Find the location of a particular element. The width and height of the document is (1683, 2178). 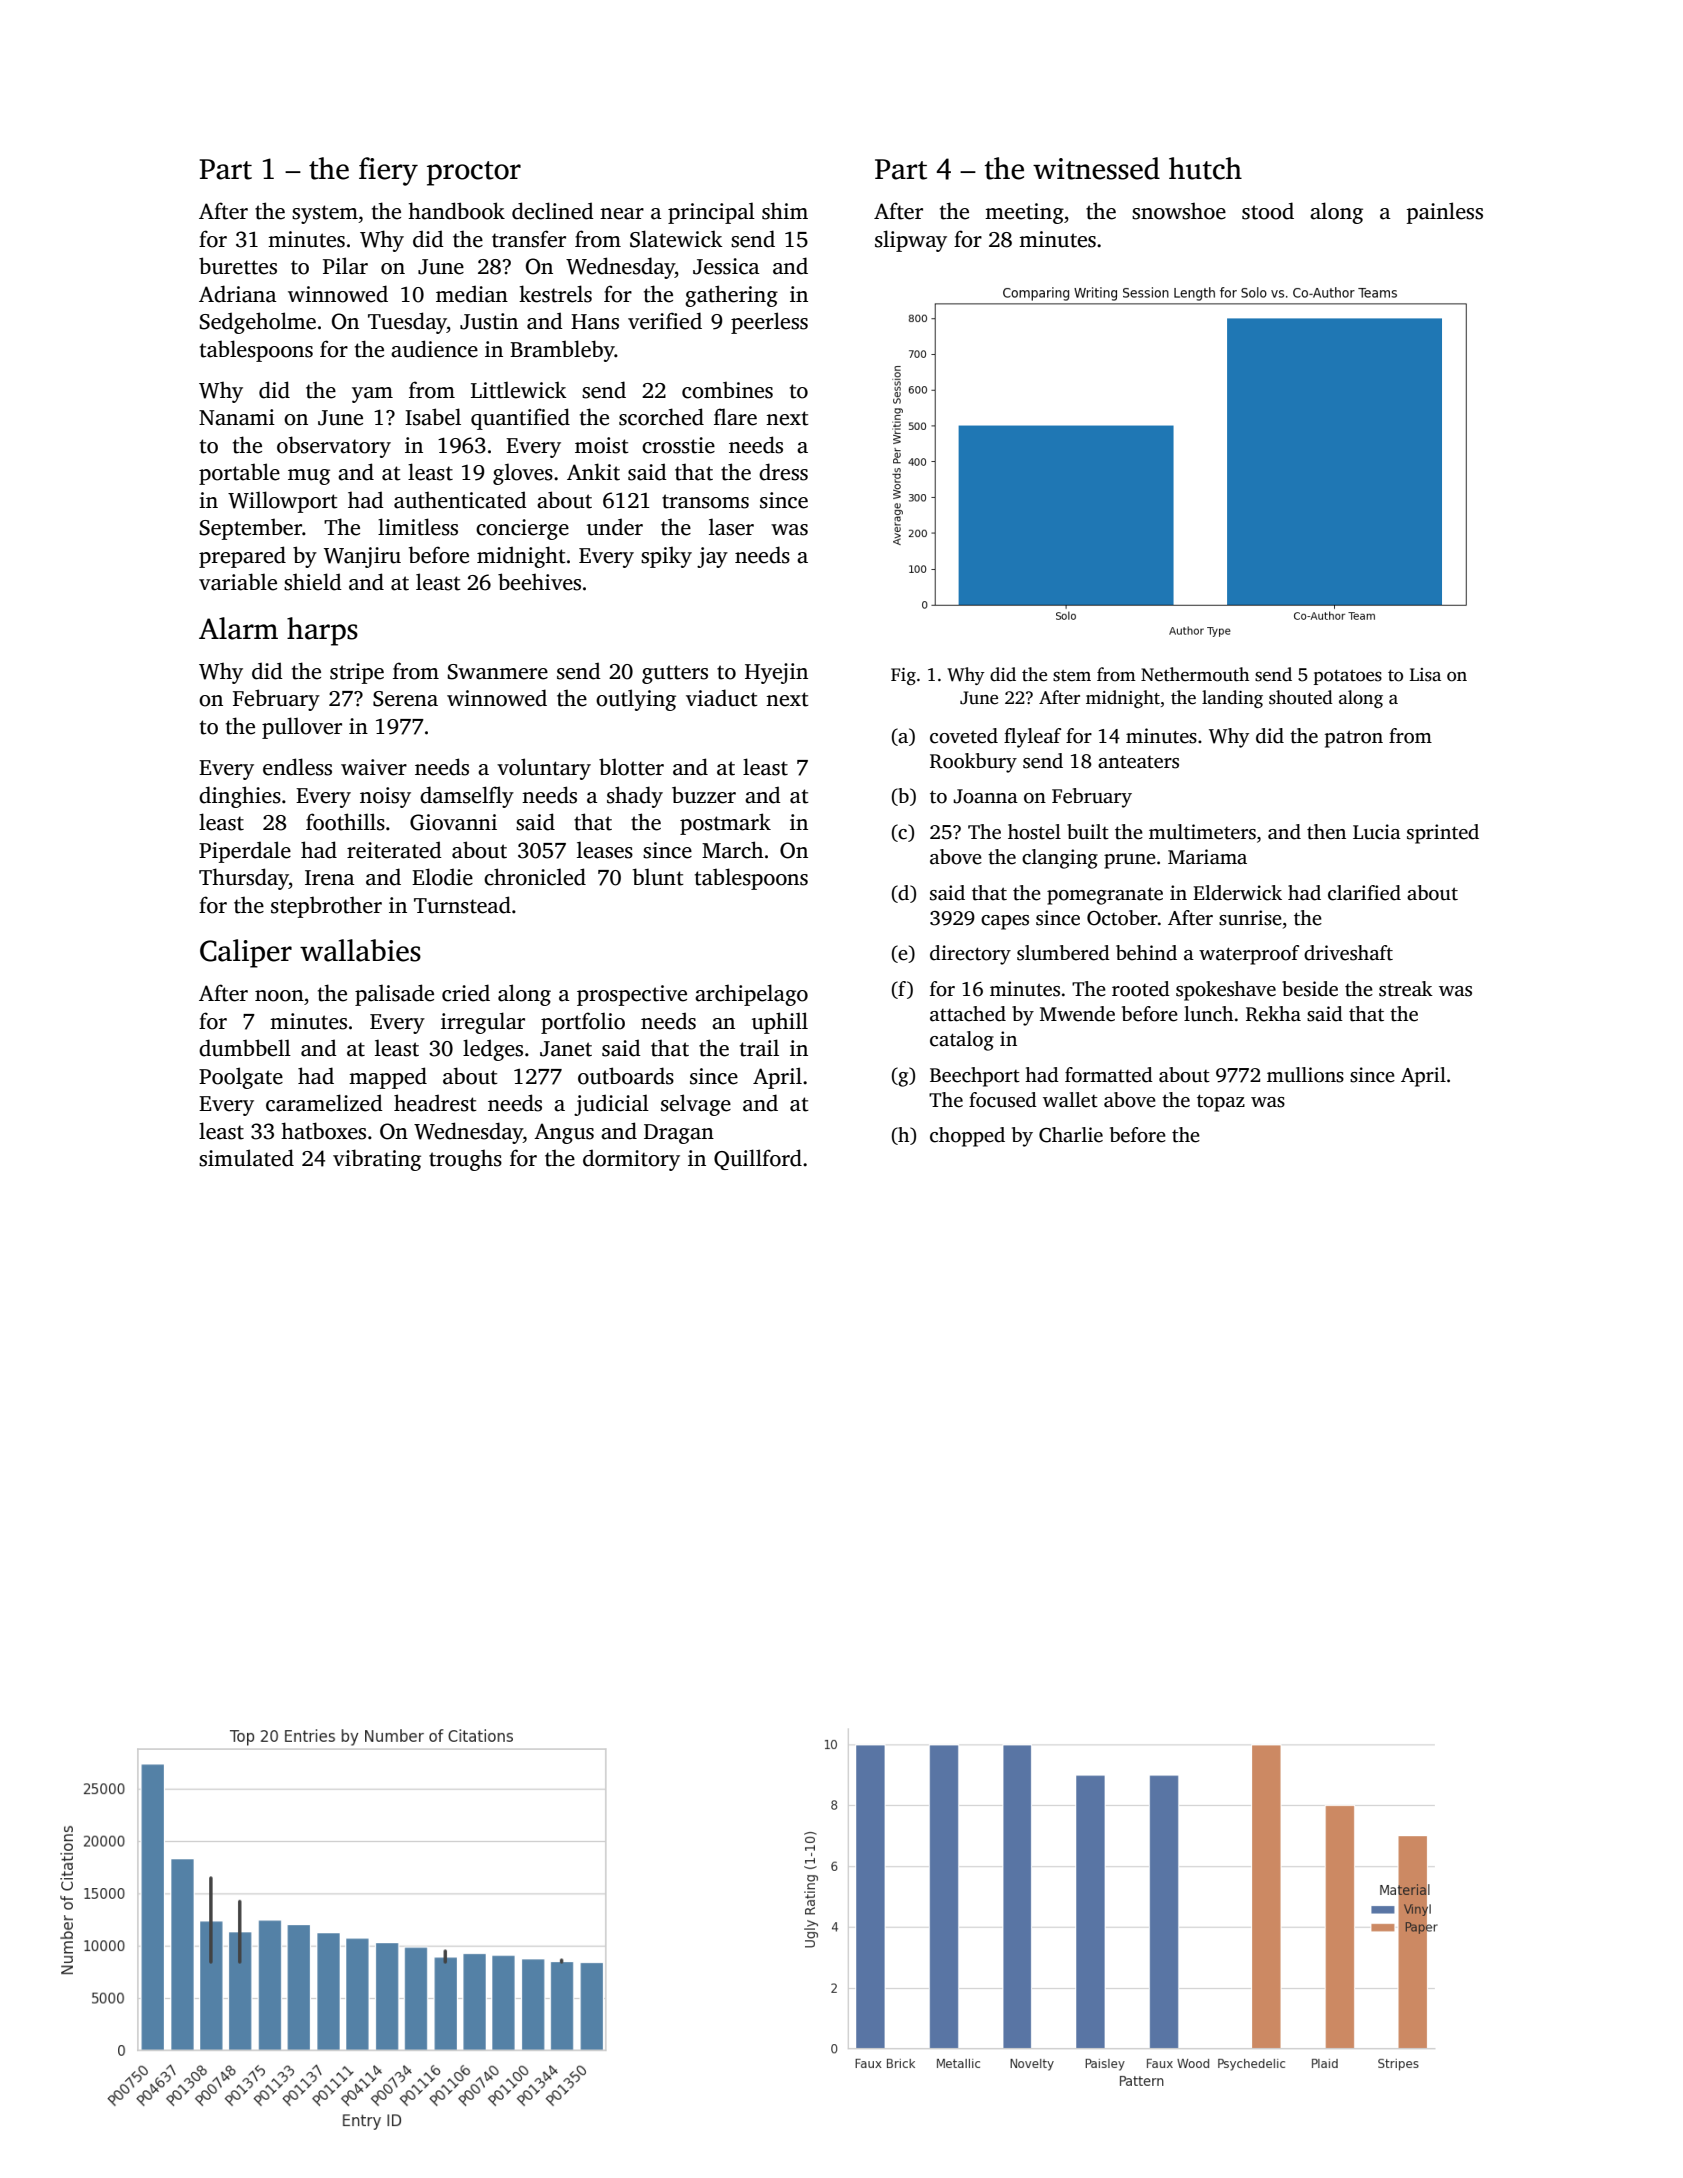

dress is located at coordinates (783, 472).
